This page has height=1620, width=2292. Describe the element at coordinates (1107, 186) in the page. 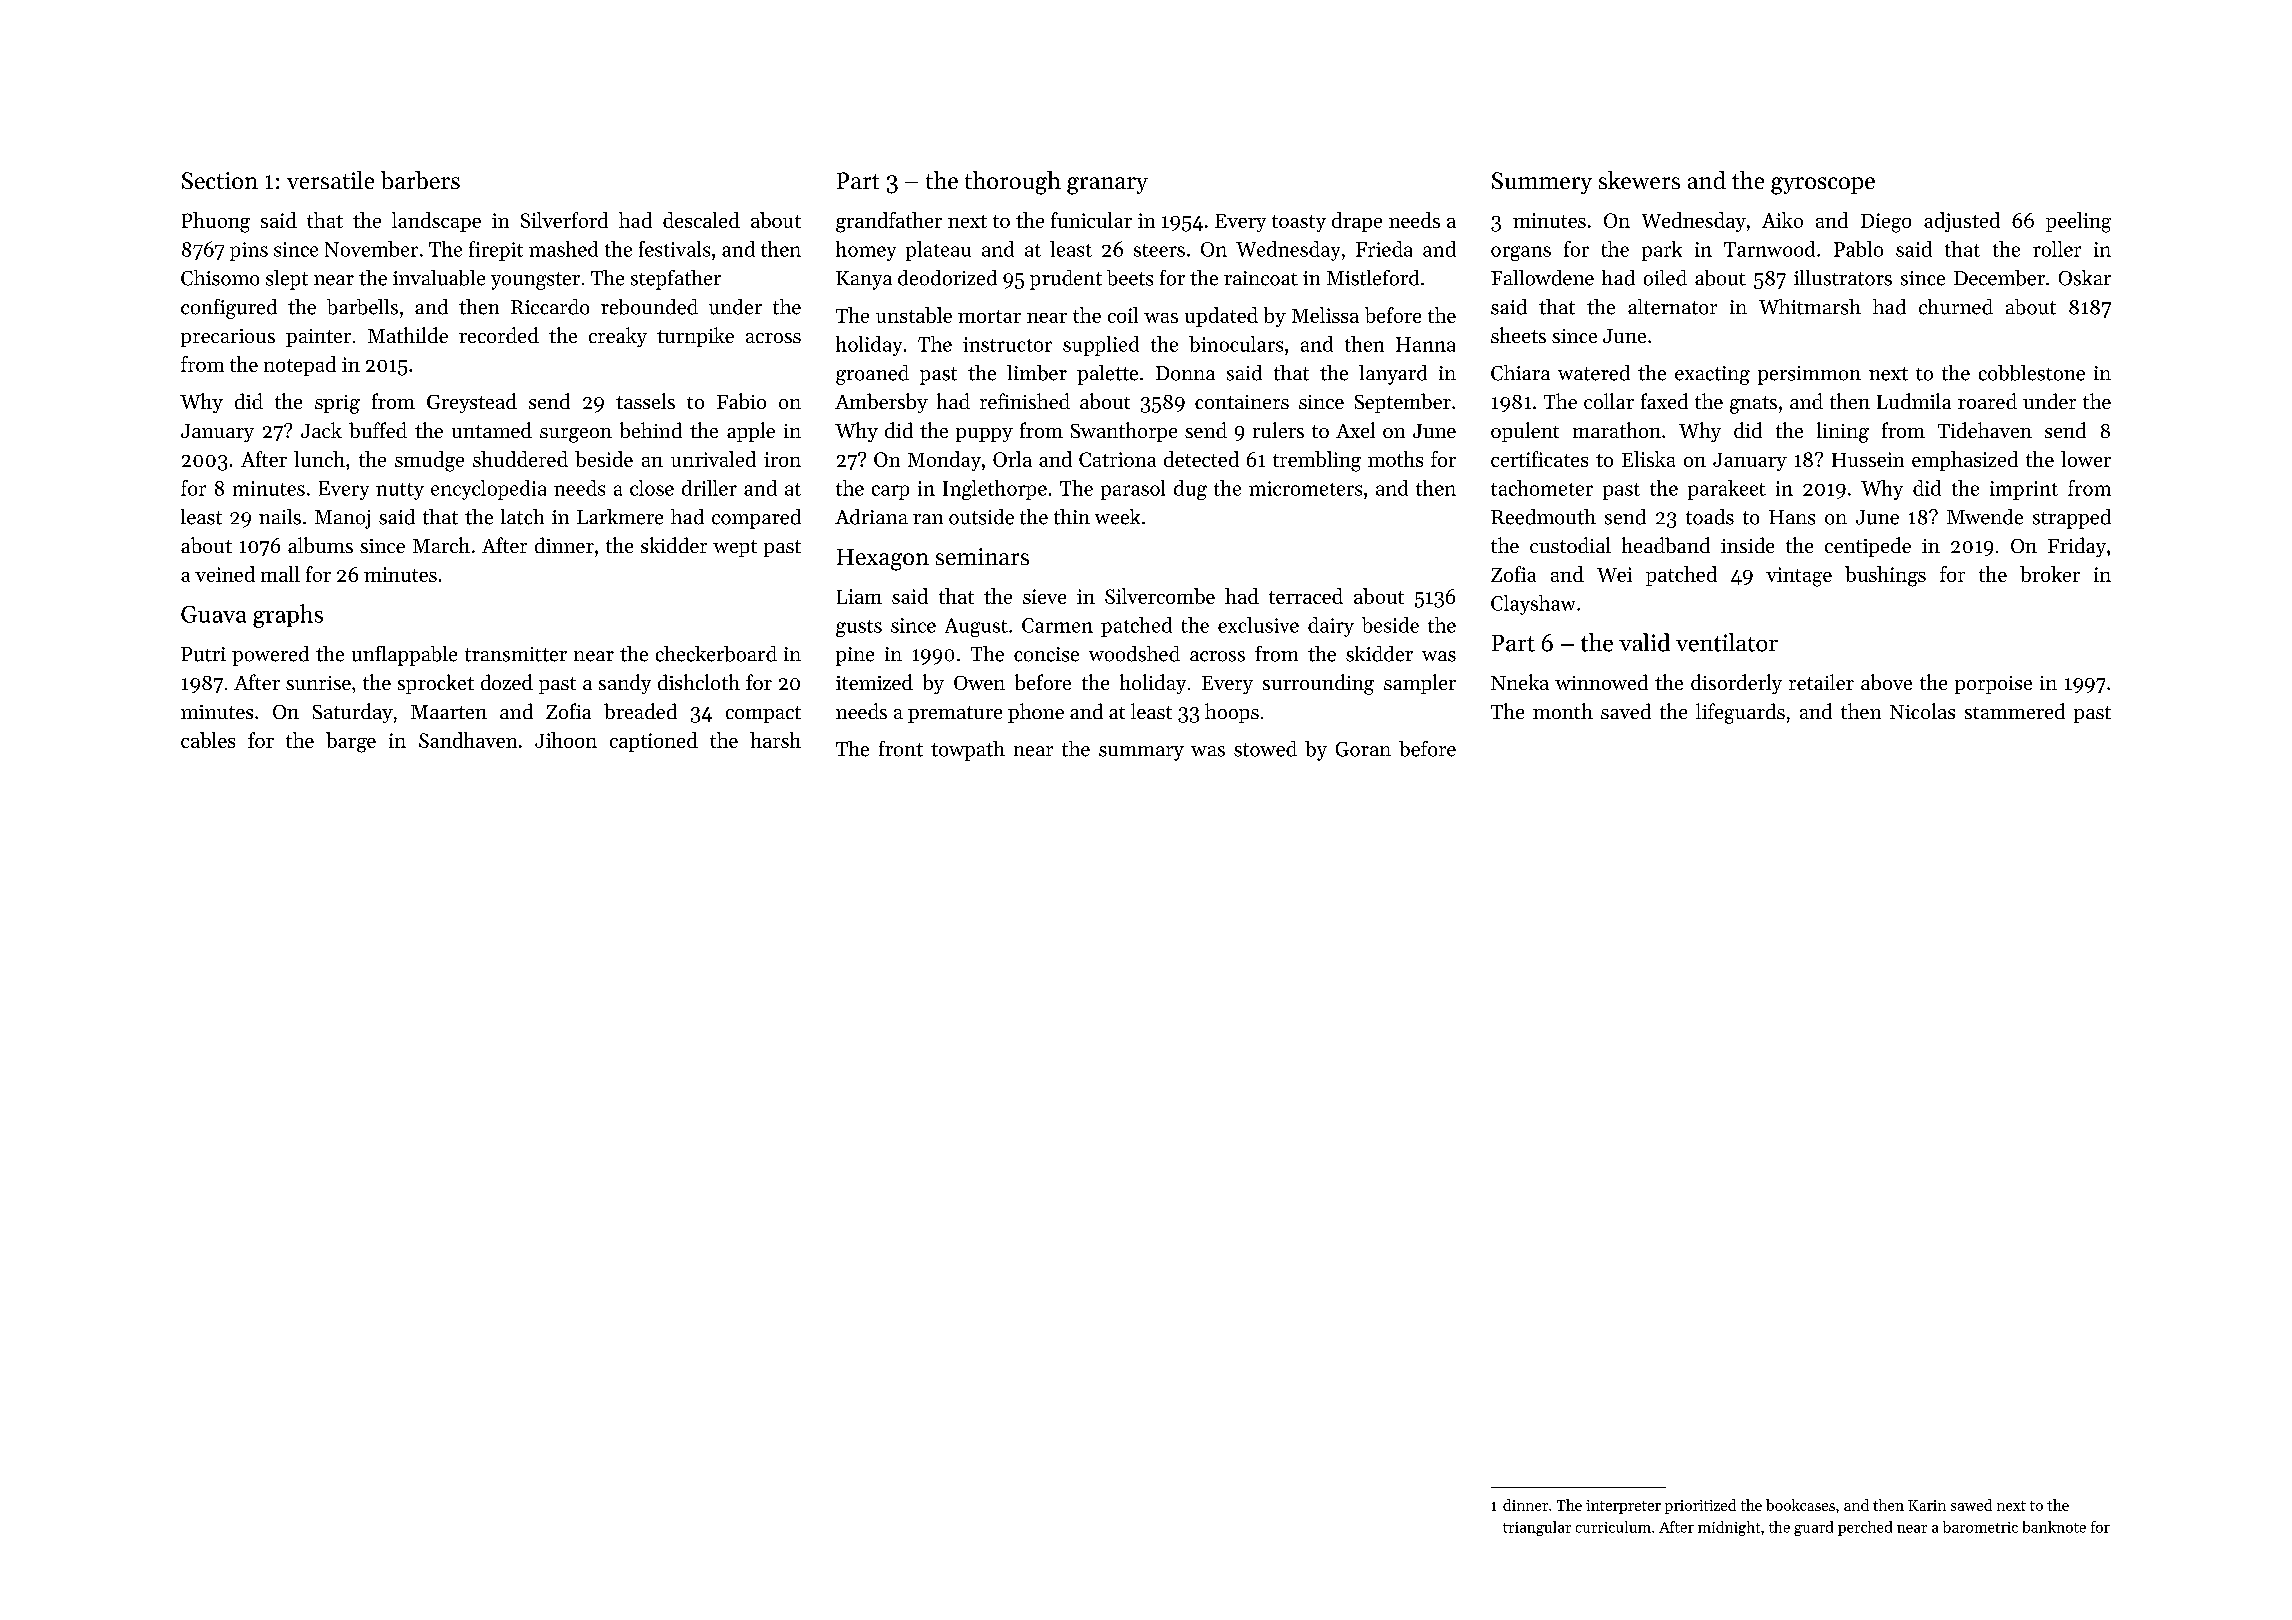

I see `granary` at that location.
